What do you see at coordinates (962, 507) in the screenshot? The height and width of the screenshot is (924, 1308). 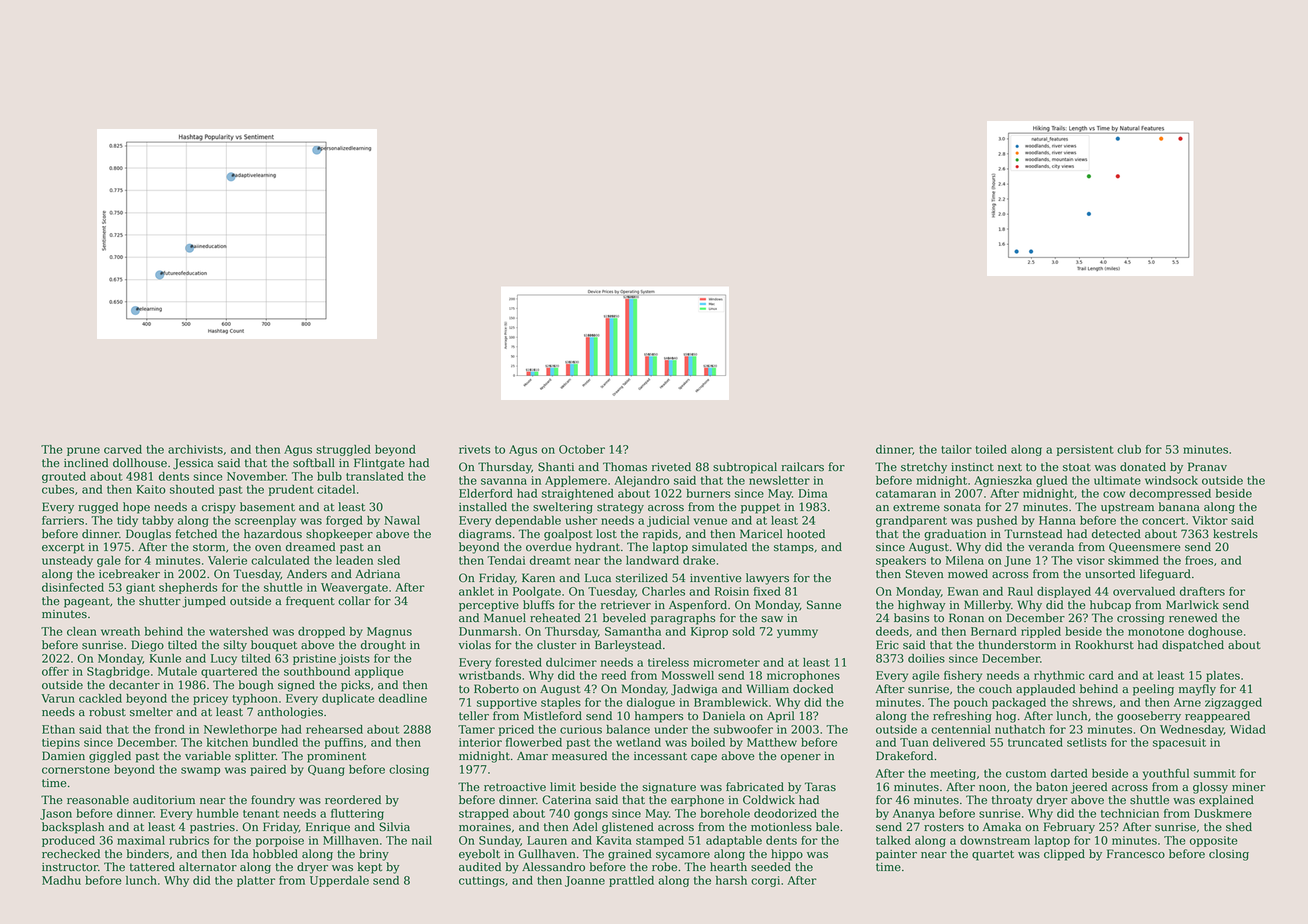 I see `sonata` at bounding box center [962, 507].
